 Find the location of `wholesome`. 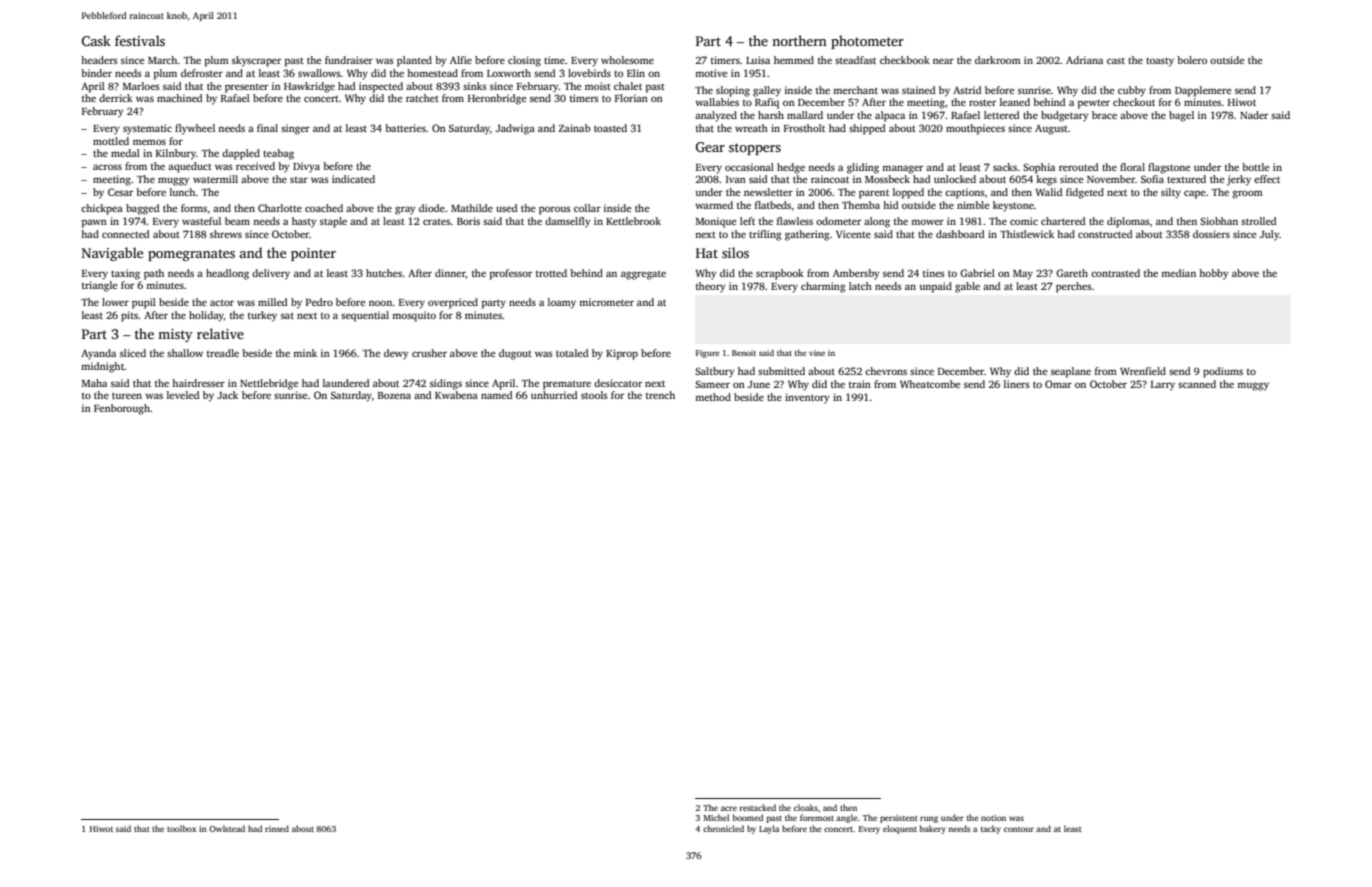

wholesome is located at coordinates (627, 60).
